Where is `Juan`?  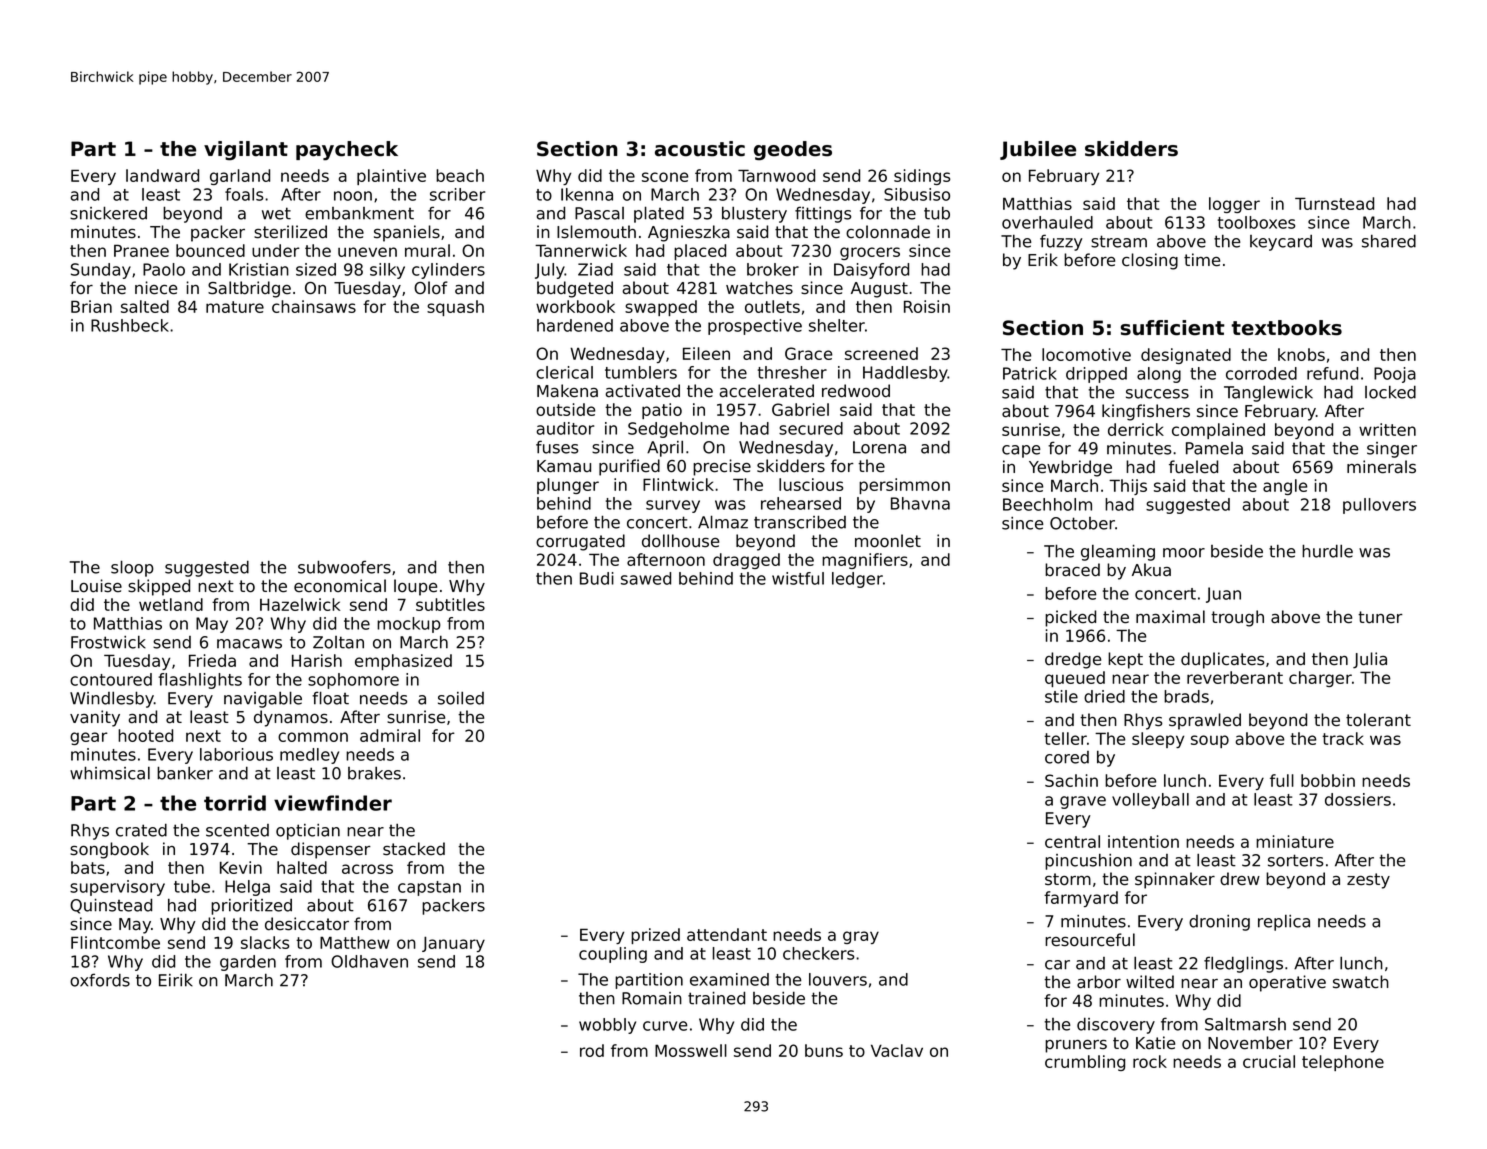 Juan is located at coordinates (1223, 595).
